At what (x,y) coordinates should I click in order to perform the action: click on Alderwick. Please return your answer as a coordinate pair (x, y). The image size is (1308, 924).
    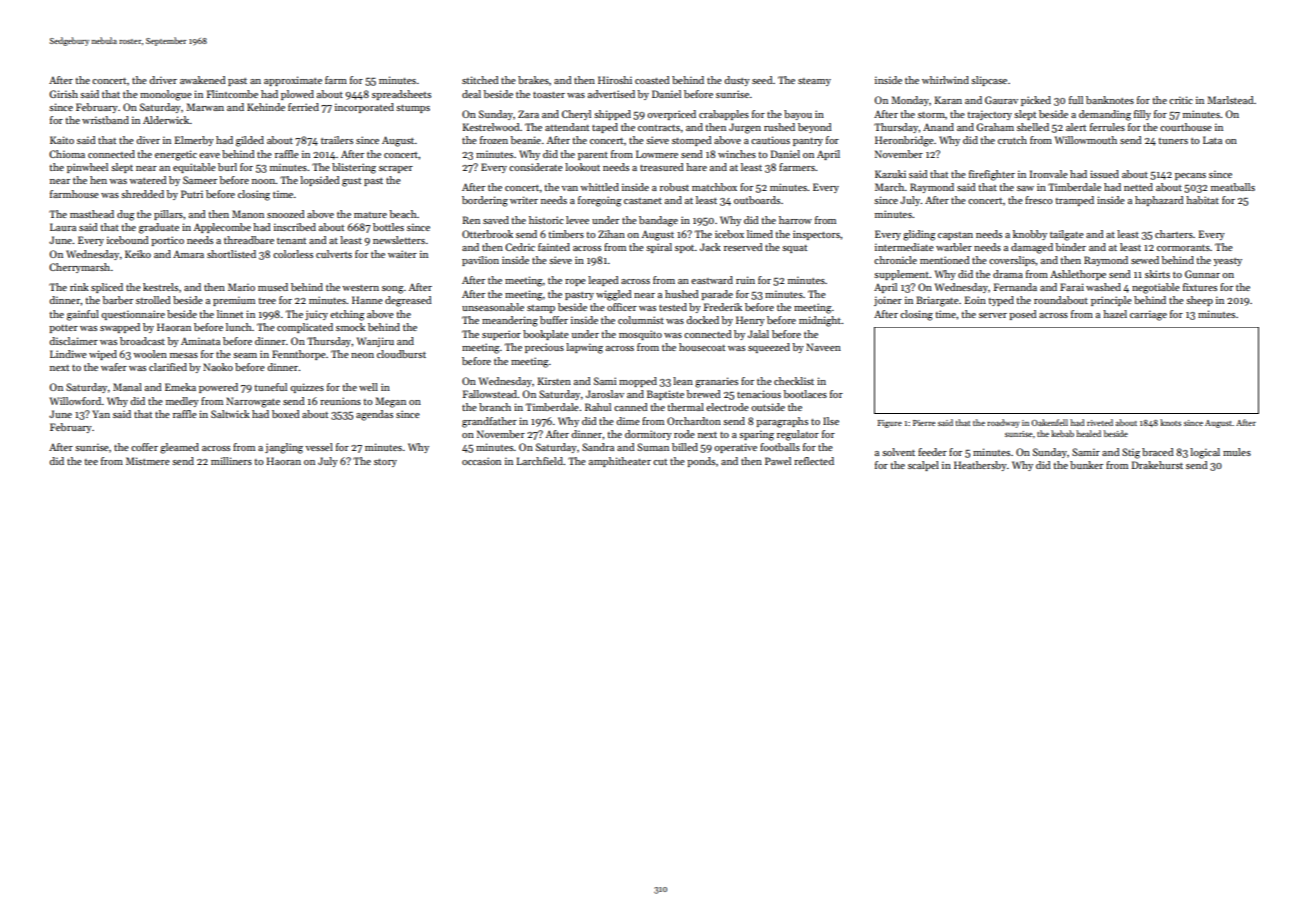
    Looking at the image, I should click on (166, 120).
